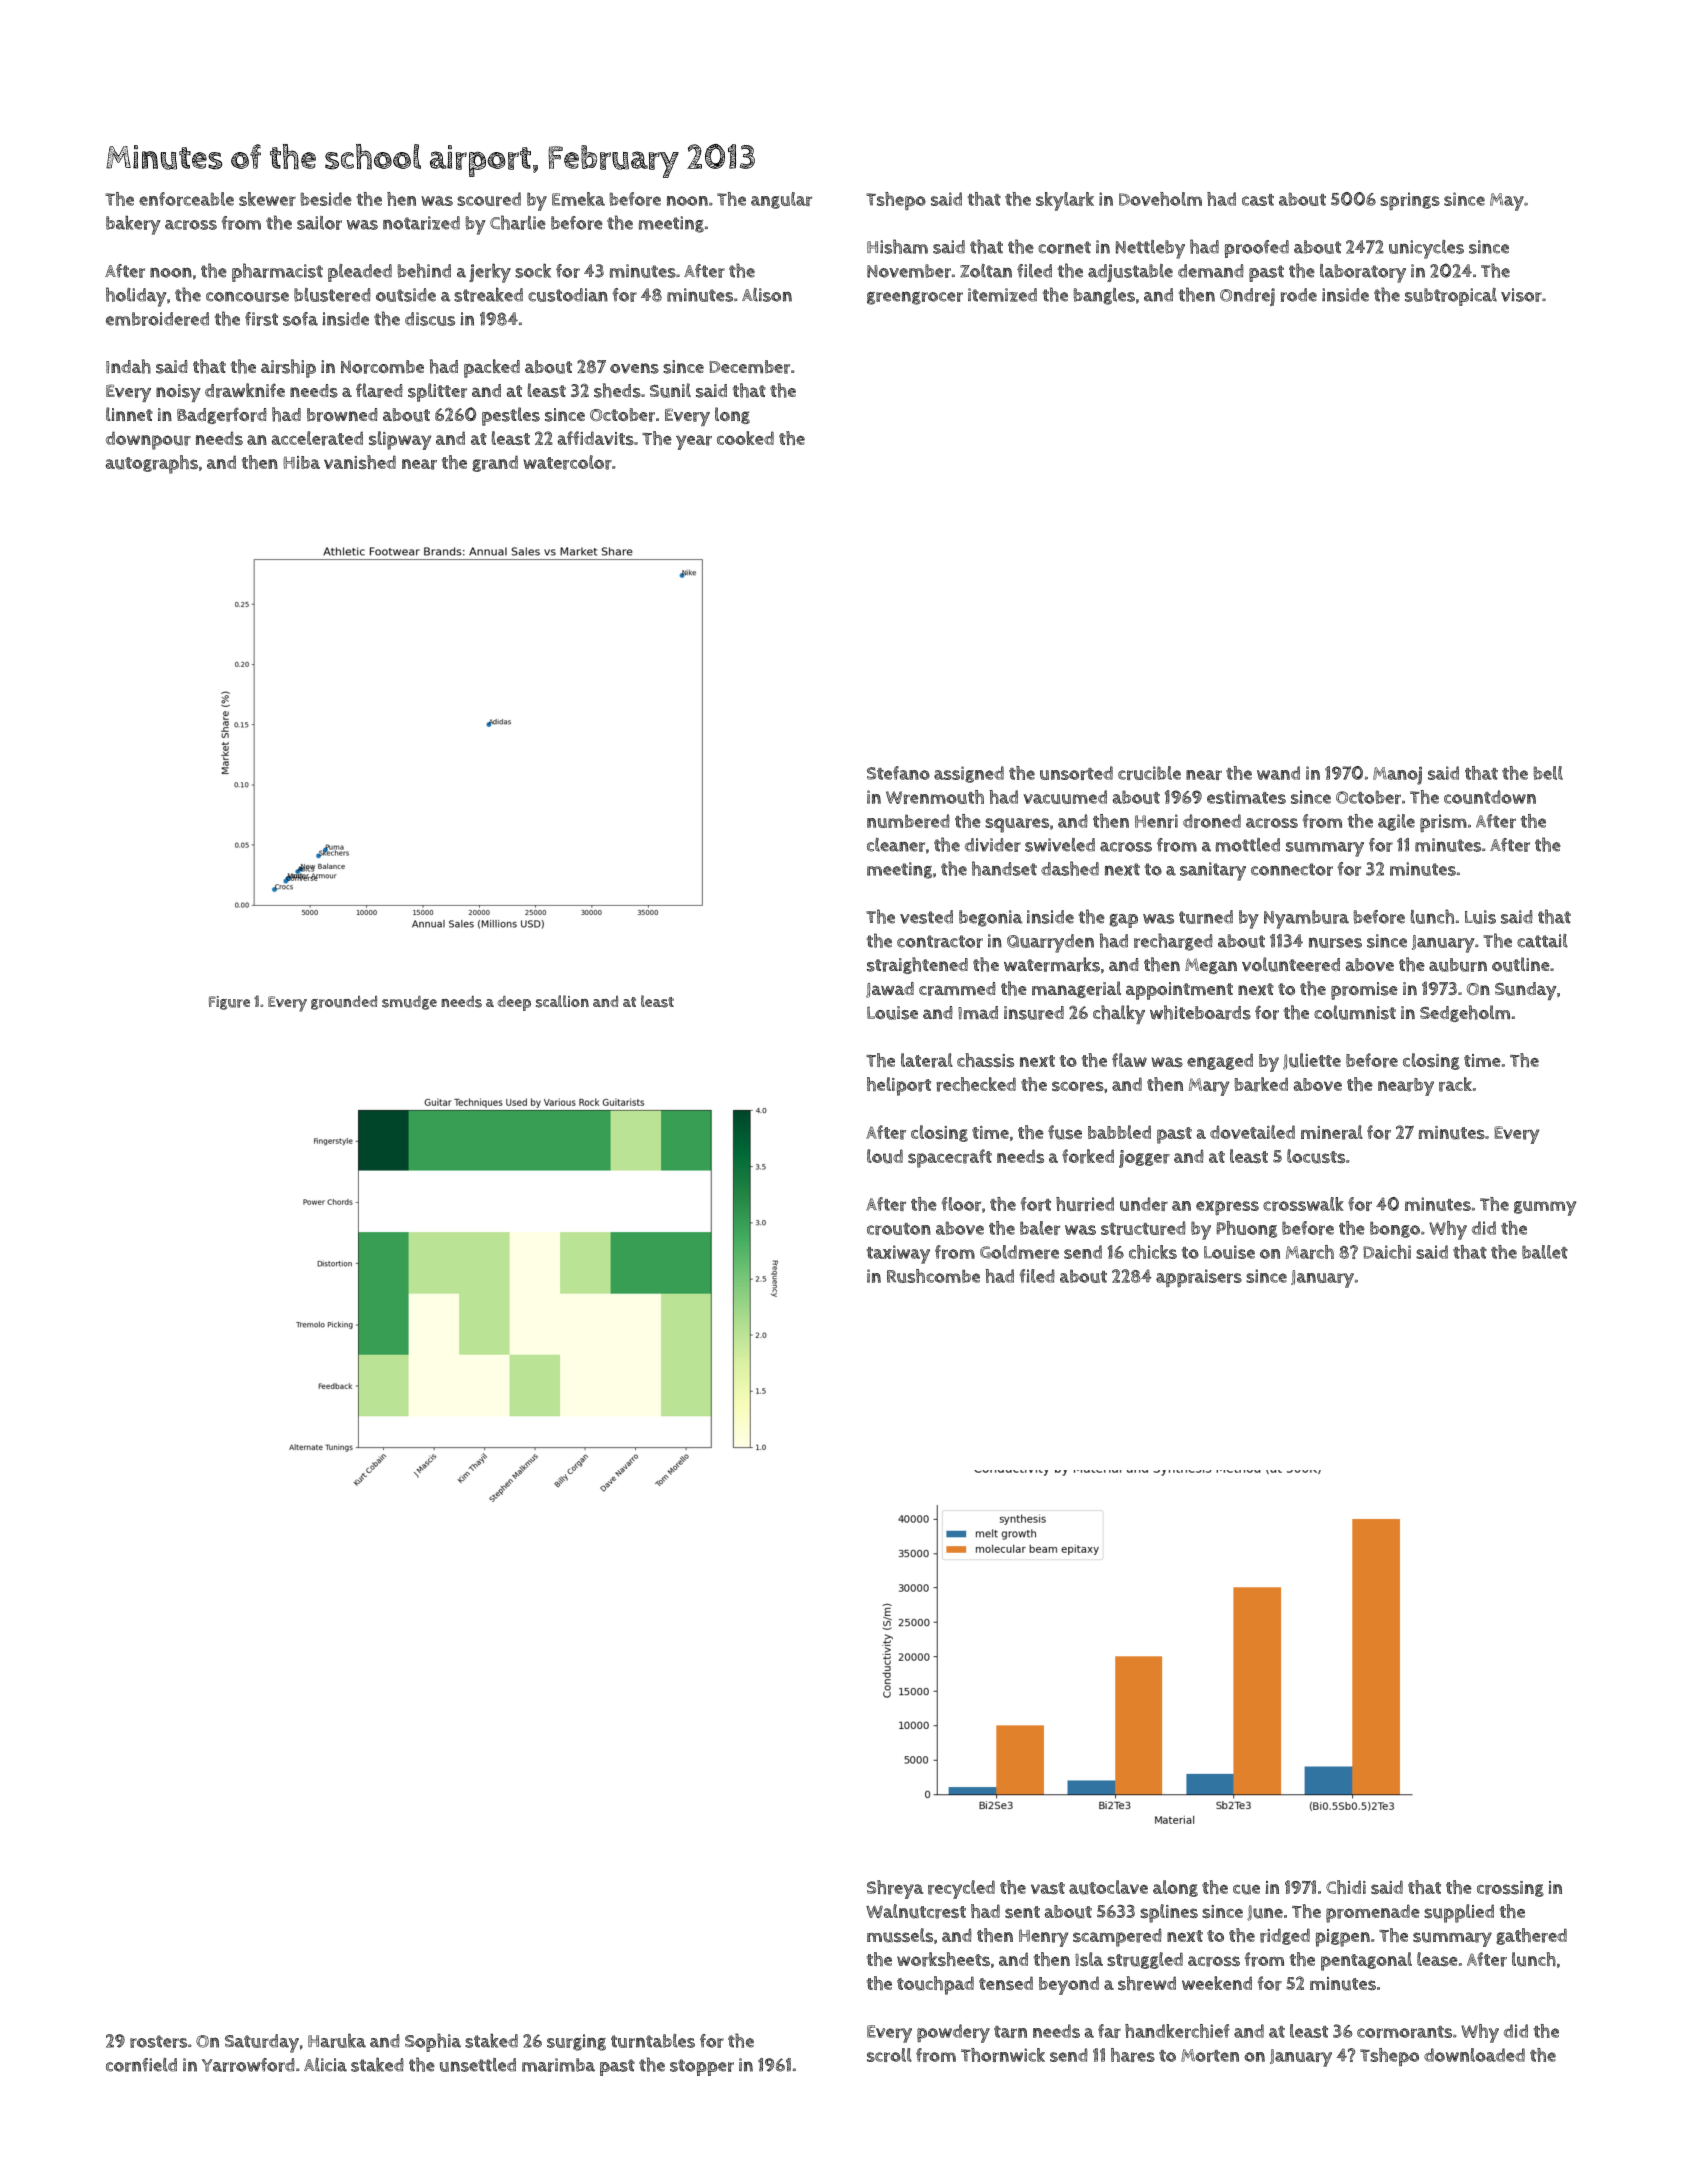 The width and height of the screenshot is (1683, 2178). I want to click on fuse, so click(1065, 1132).
